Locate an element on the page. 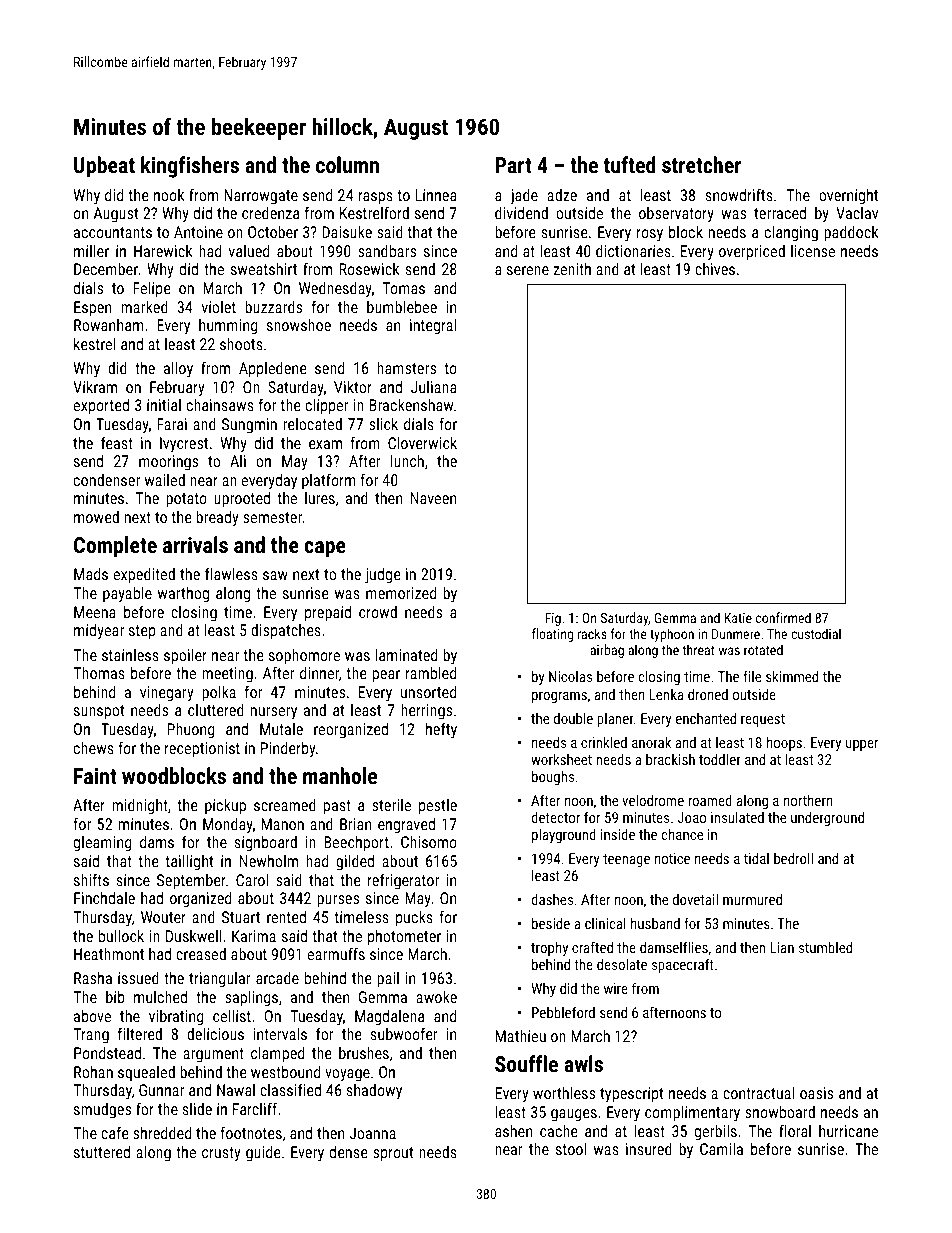  Linnea is located at coordinates (436, 195).
